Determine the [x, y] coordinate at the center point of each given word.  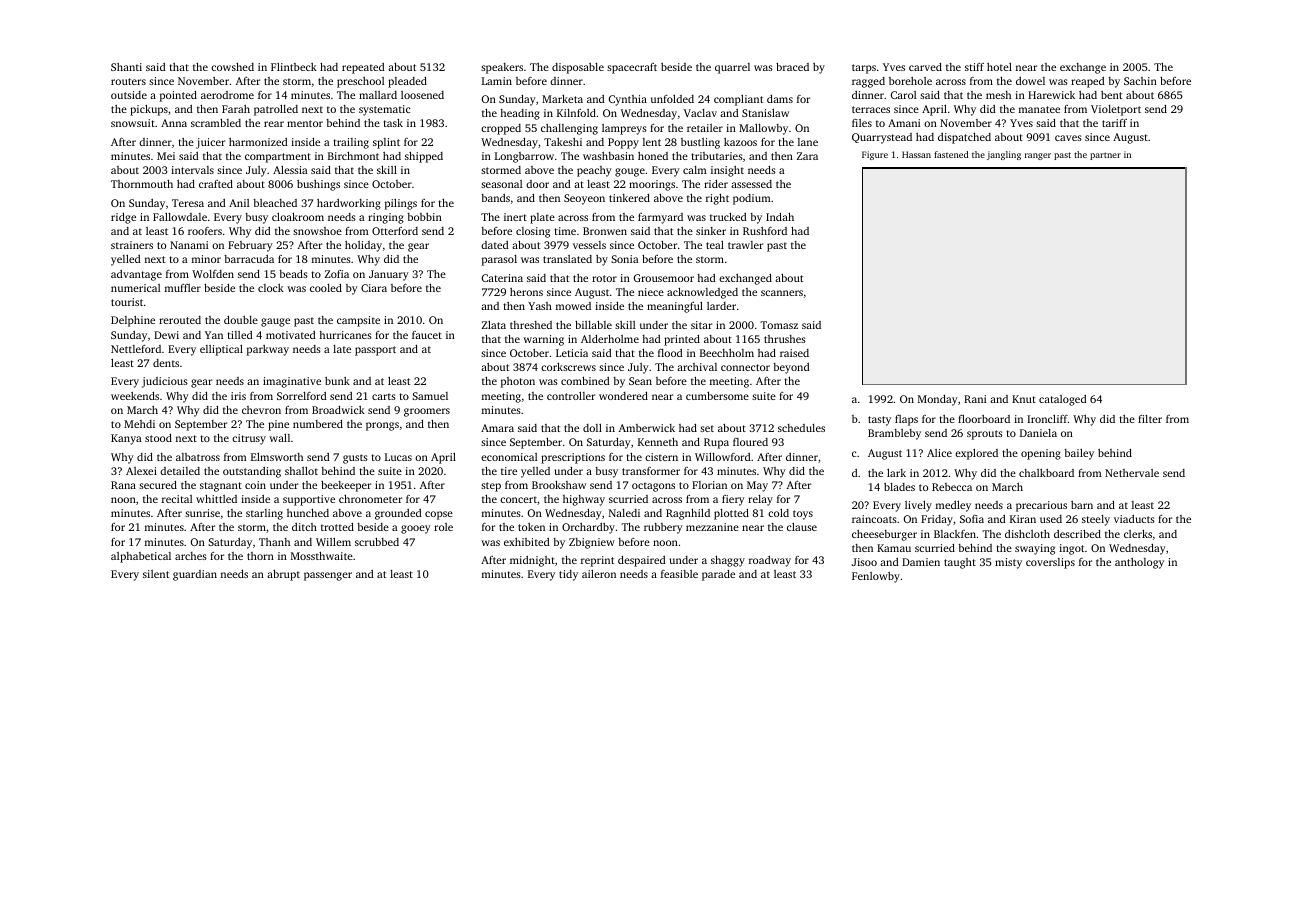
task [393, 123]
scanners [782, 293]
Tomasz [779, 325]
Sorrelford [302, 396]
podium [752, 199]
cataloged [1063, 400]
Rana [123, 485]
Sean [640, 381]
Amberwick [647, 428]
